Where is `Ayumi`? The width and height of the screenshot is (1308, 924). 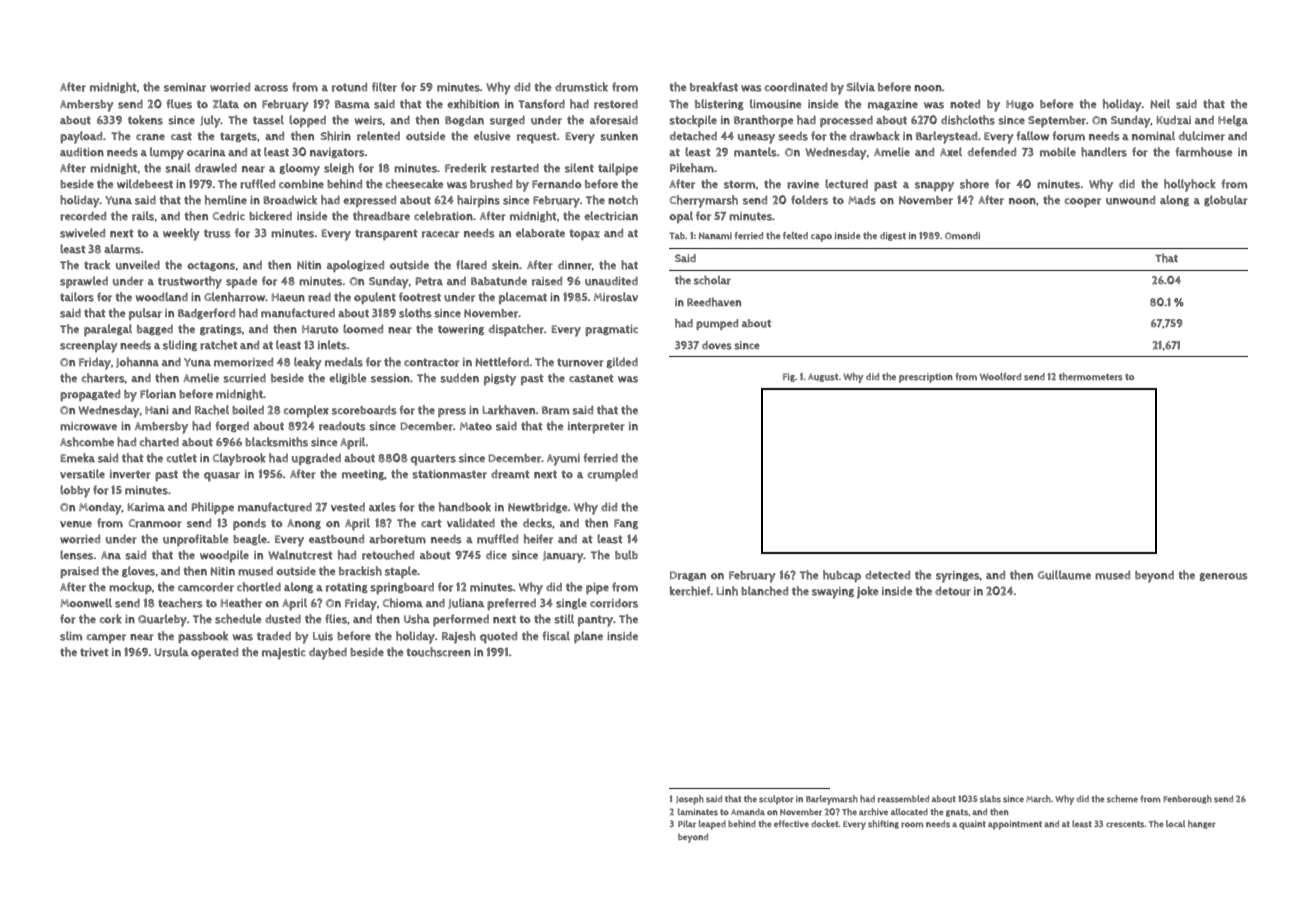 Ayumi is located at coordinates (563, 460).
